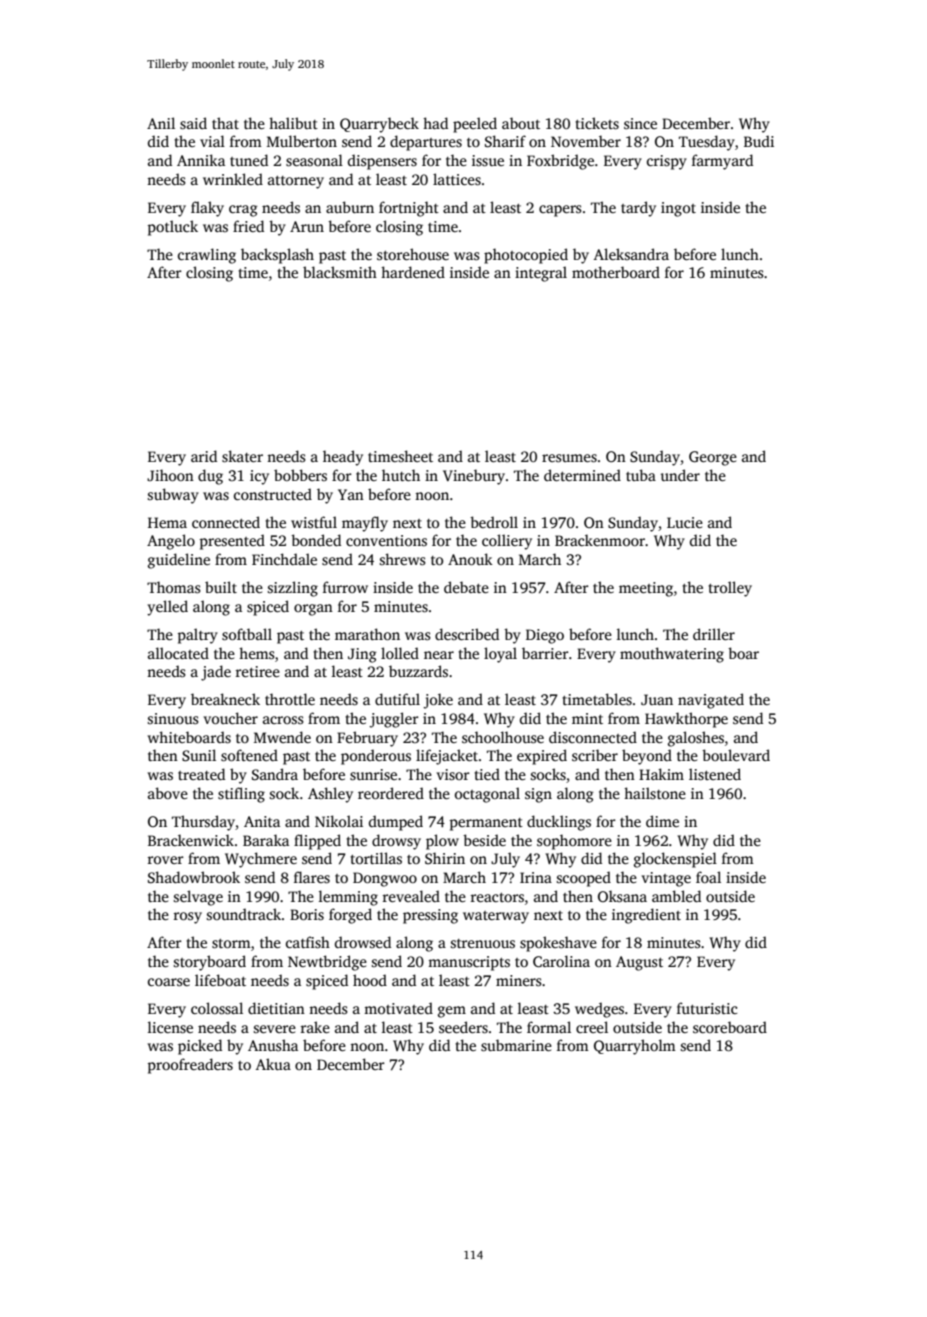 The height and width of the document is (1317, 927). I want to click on Thomas, so click(174, 587).
